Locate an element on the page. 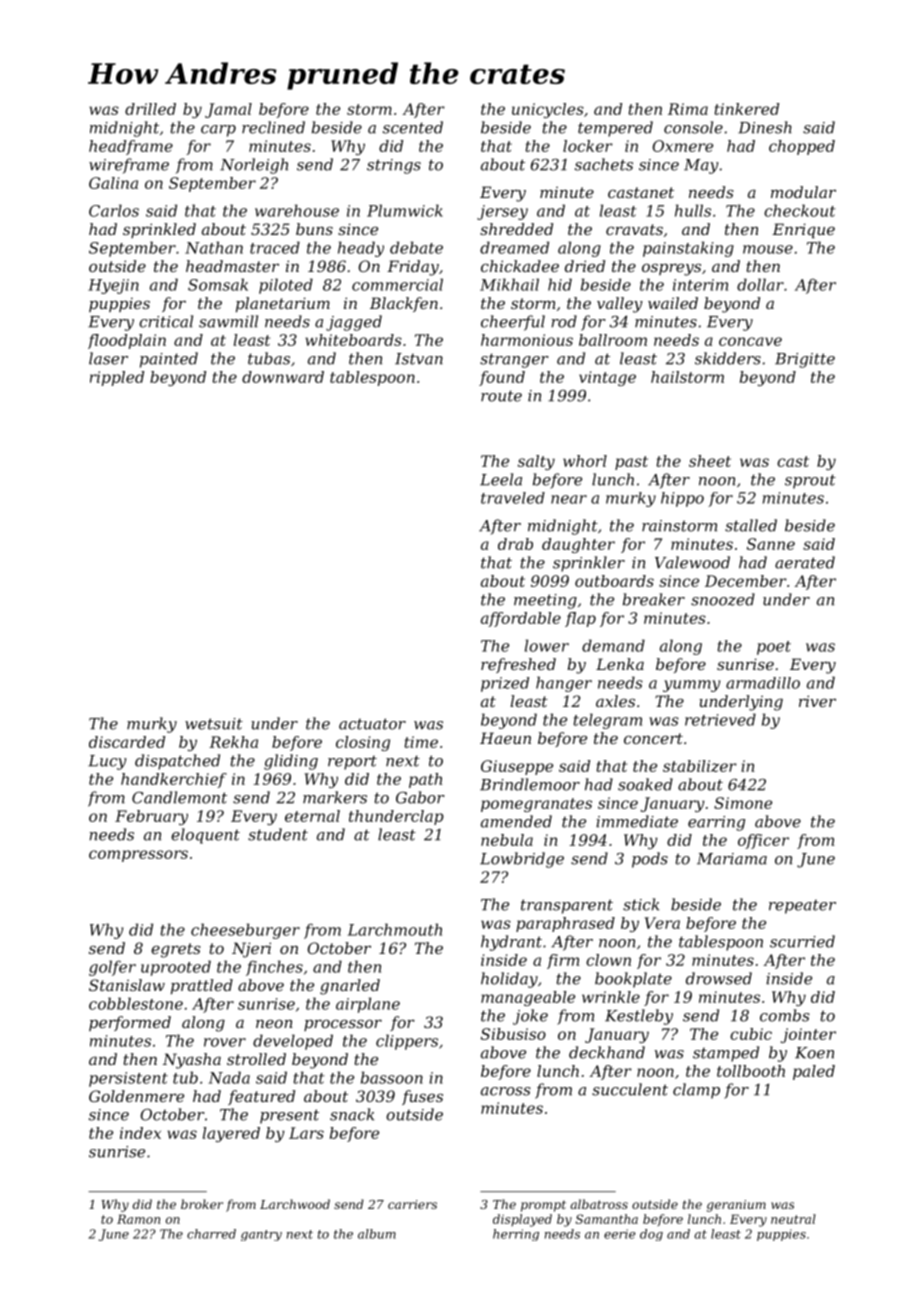 The width and height of the page is (924, 1308). Haeun is located at coordinates (505, 738).
